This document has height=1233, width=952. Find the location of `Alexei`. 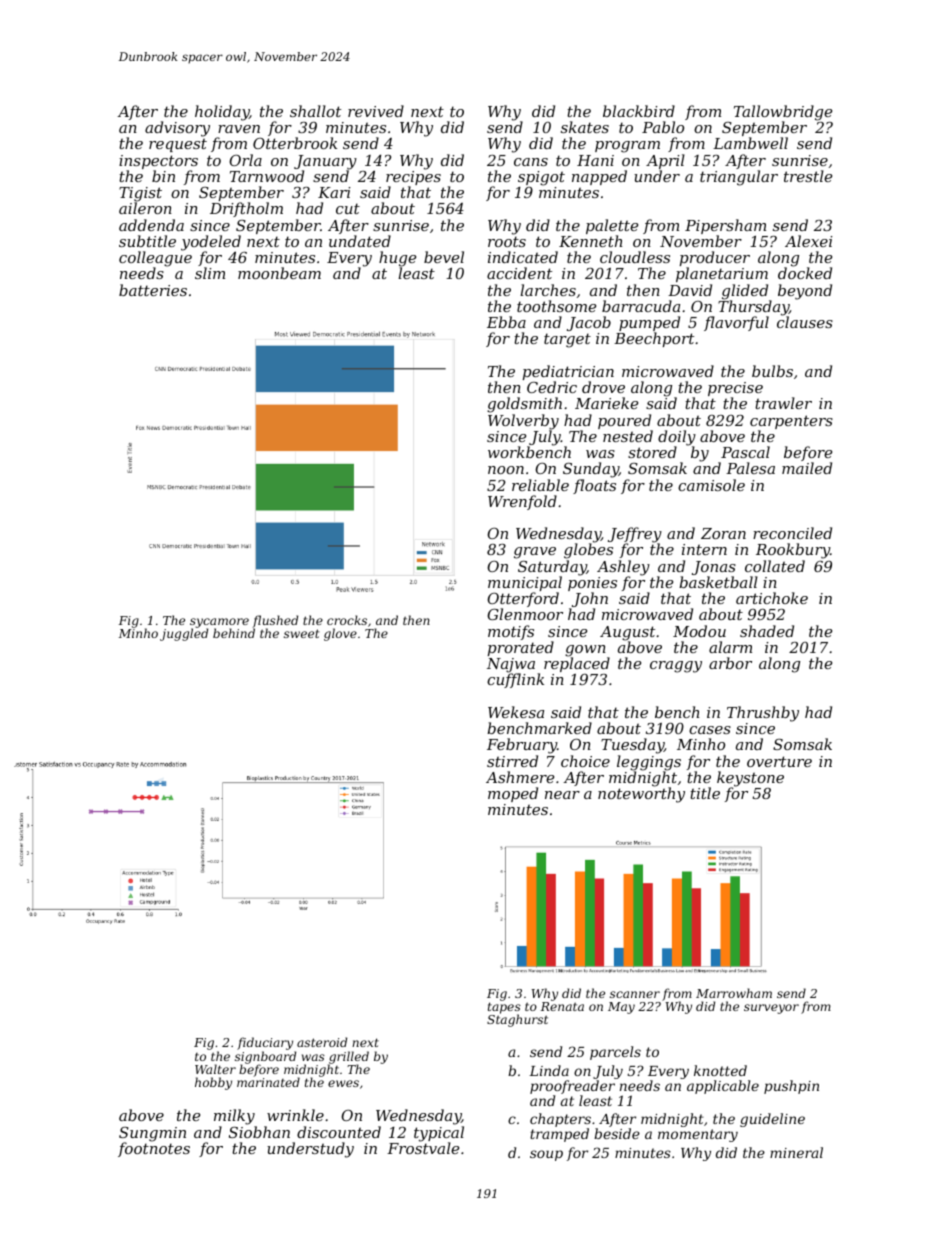

Alexei is located at coordinates (808, 241).
